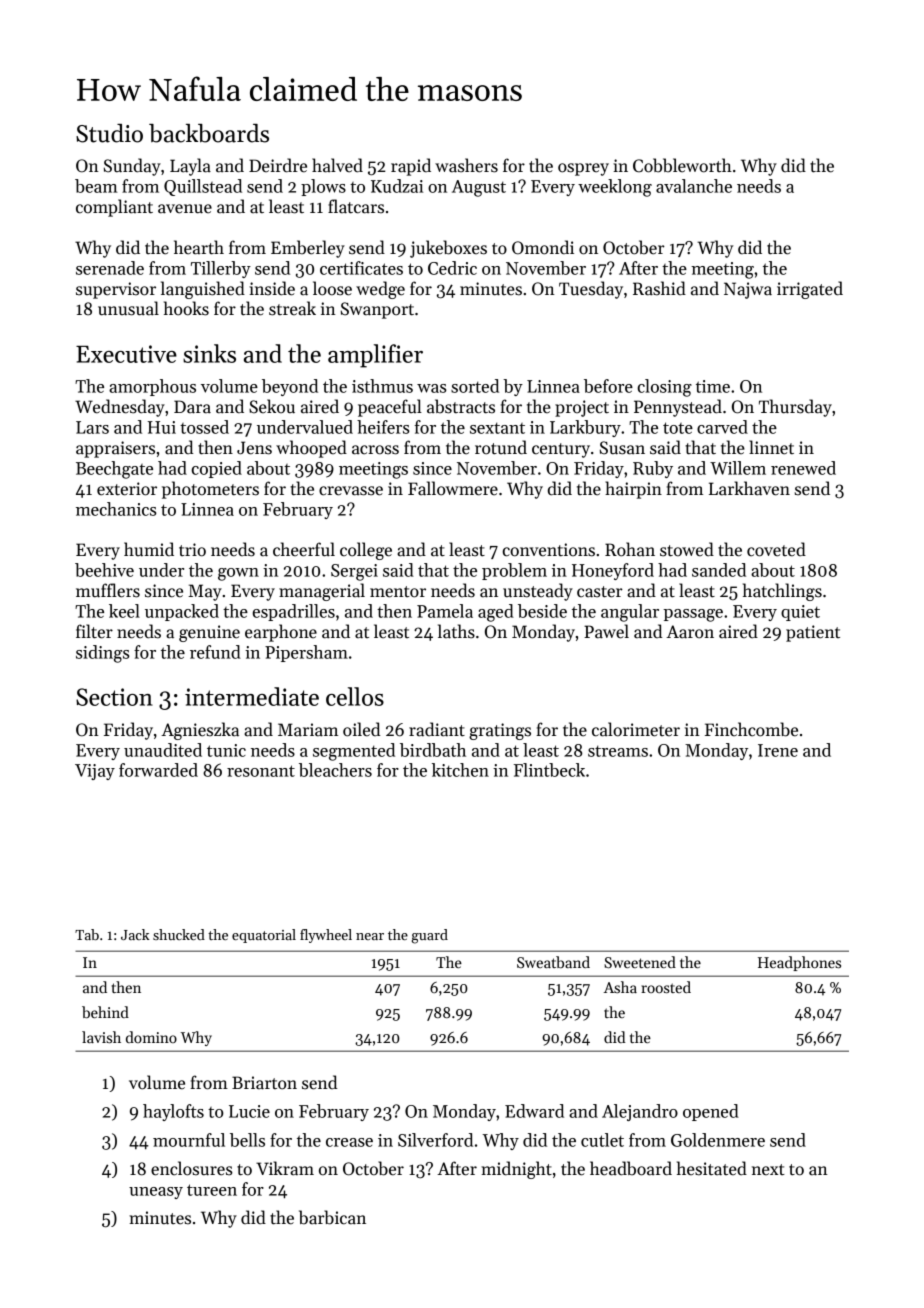  What do you see at coordinates (712, 1168) in the screenshot?
I see `hesitated` at bounding box center [712, 1168].
